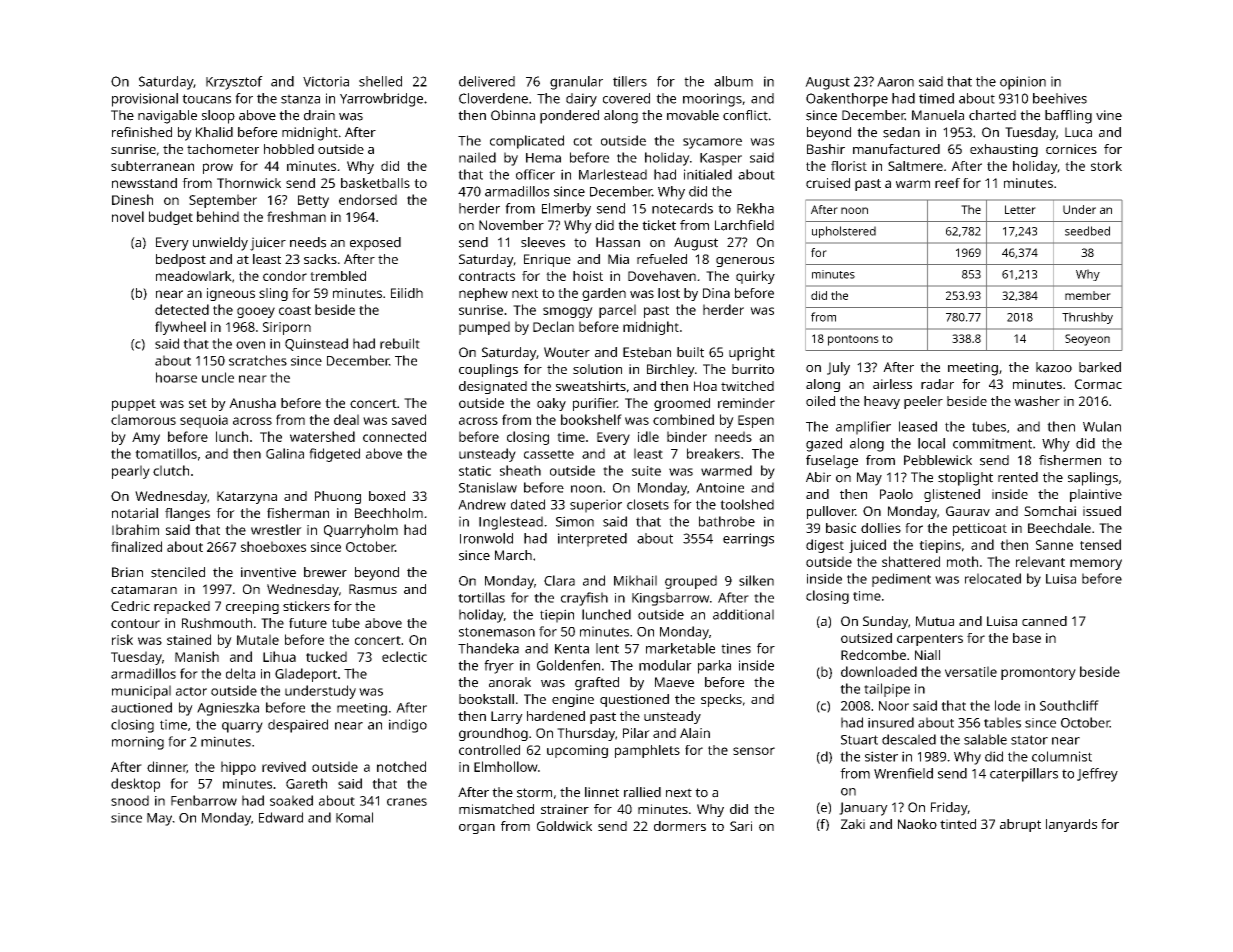 This screenshot has height=952, width=1233. I want to click on Birchley, so click(671, 370).
